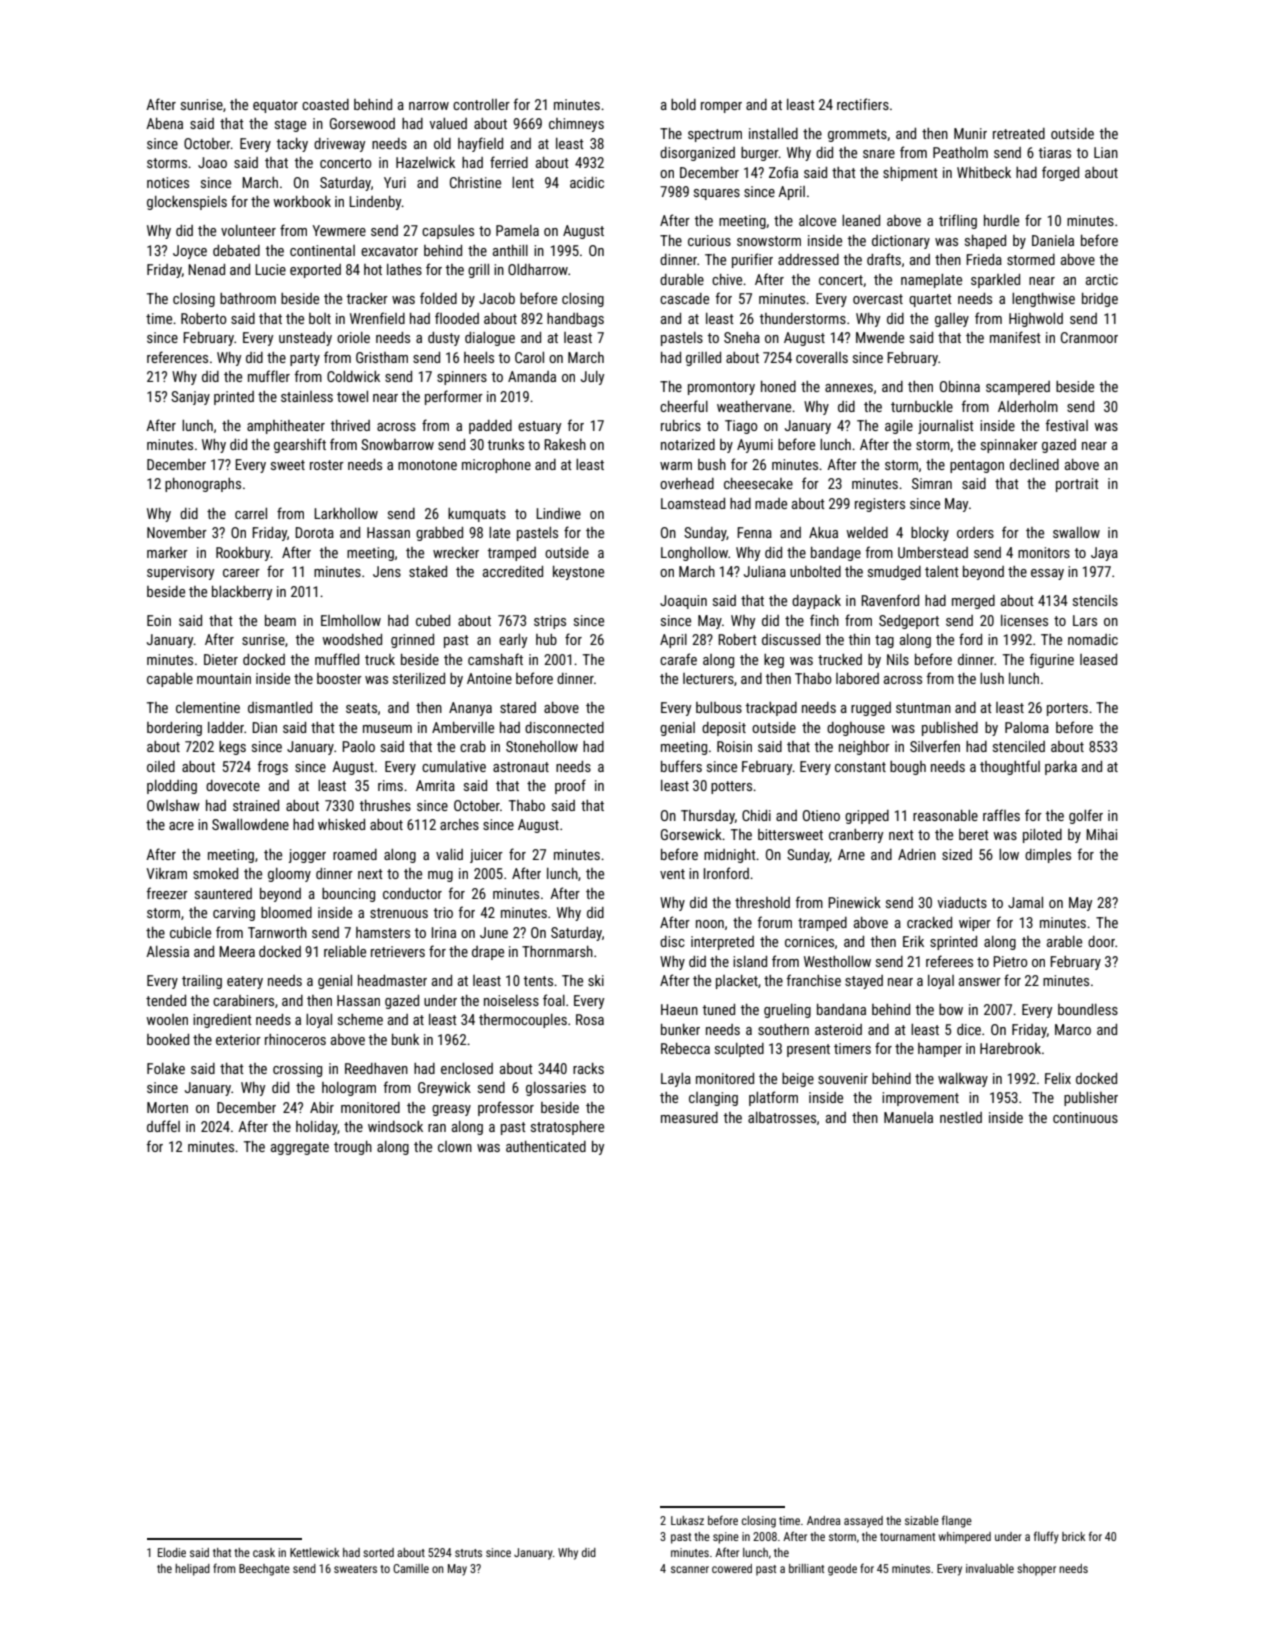 Image resolution: width=1265 pixels, height=1637 pixels. What do you see at coordinates (578, 573) in the screenshot?
I see `keystone` at bounding box center [578, 573].
